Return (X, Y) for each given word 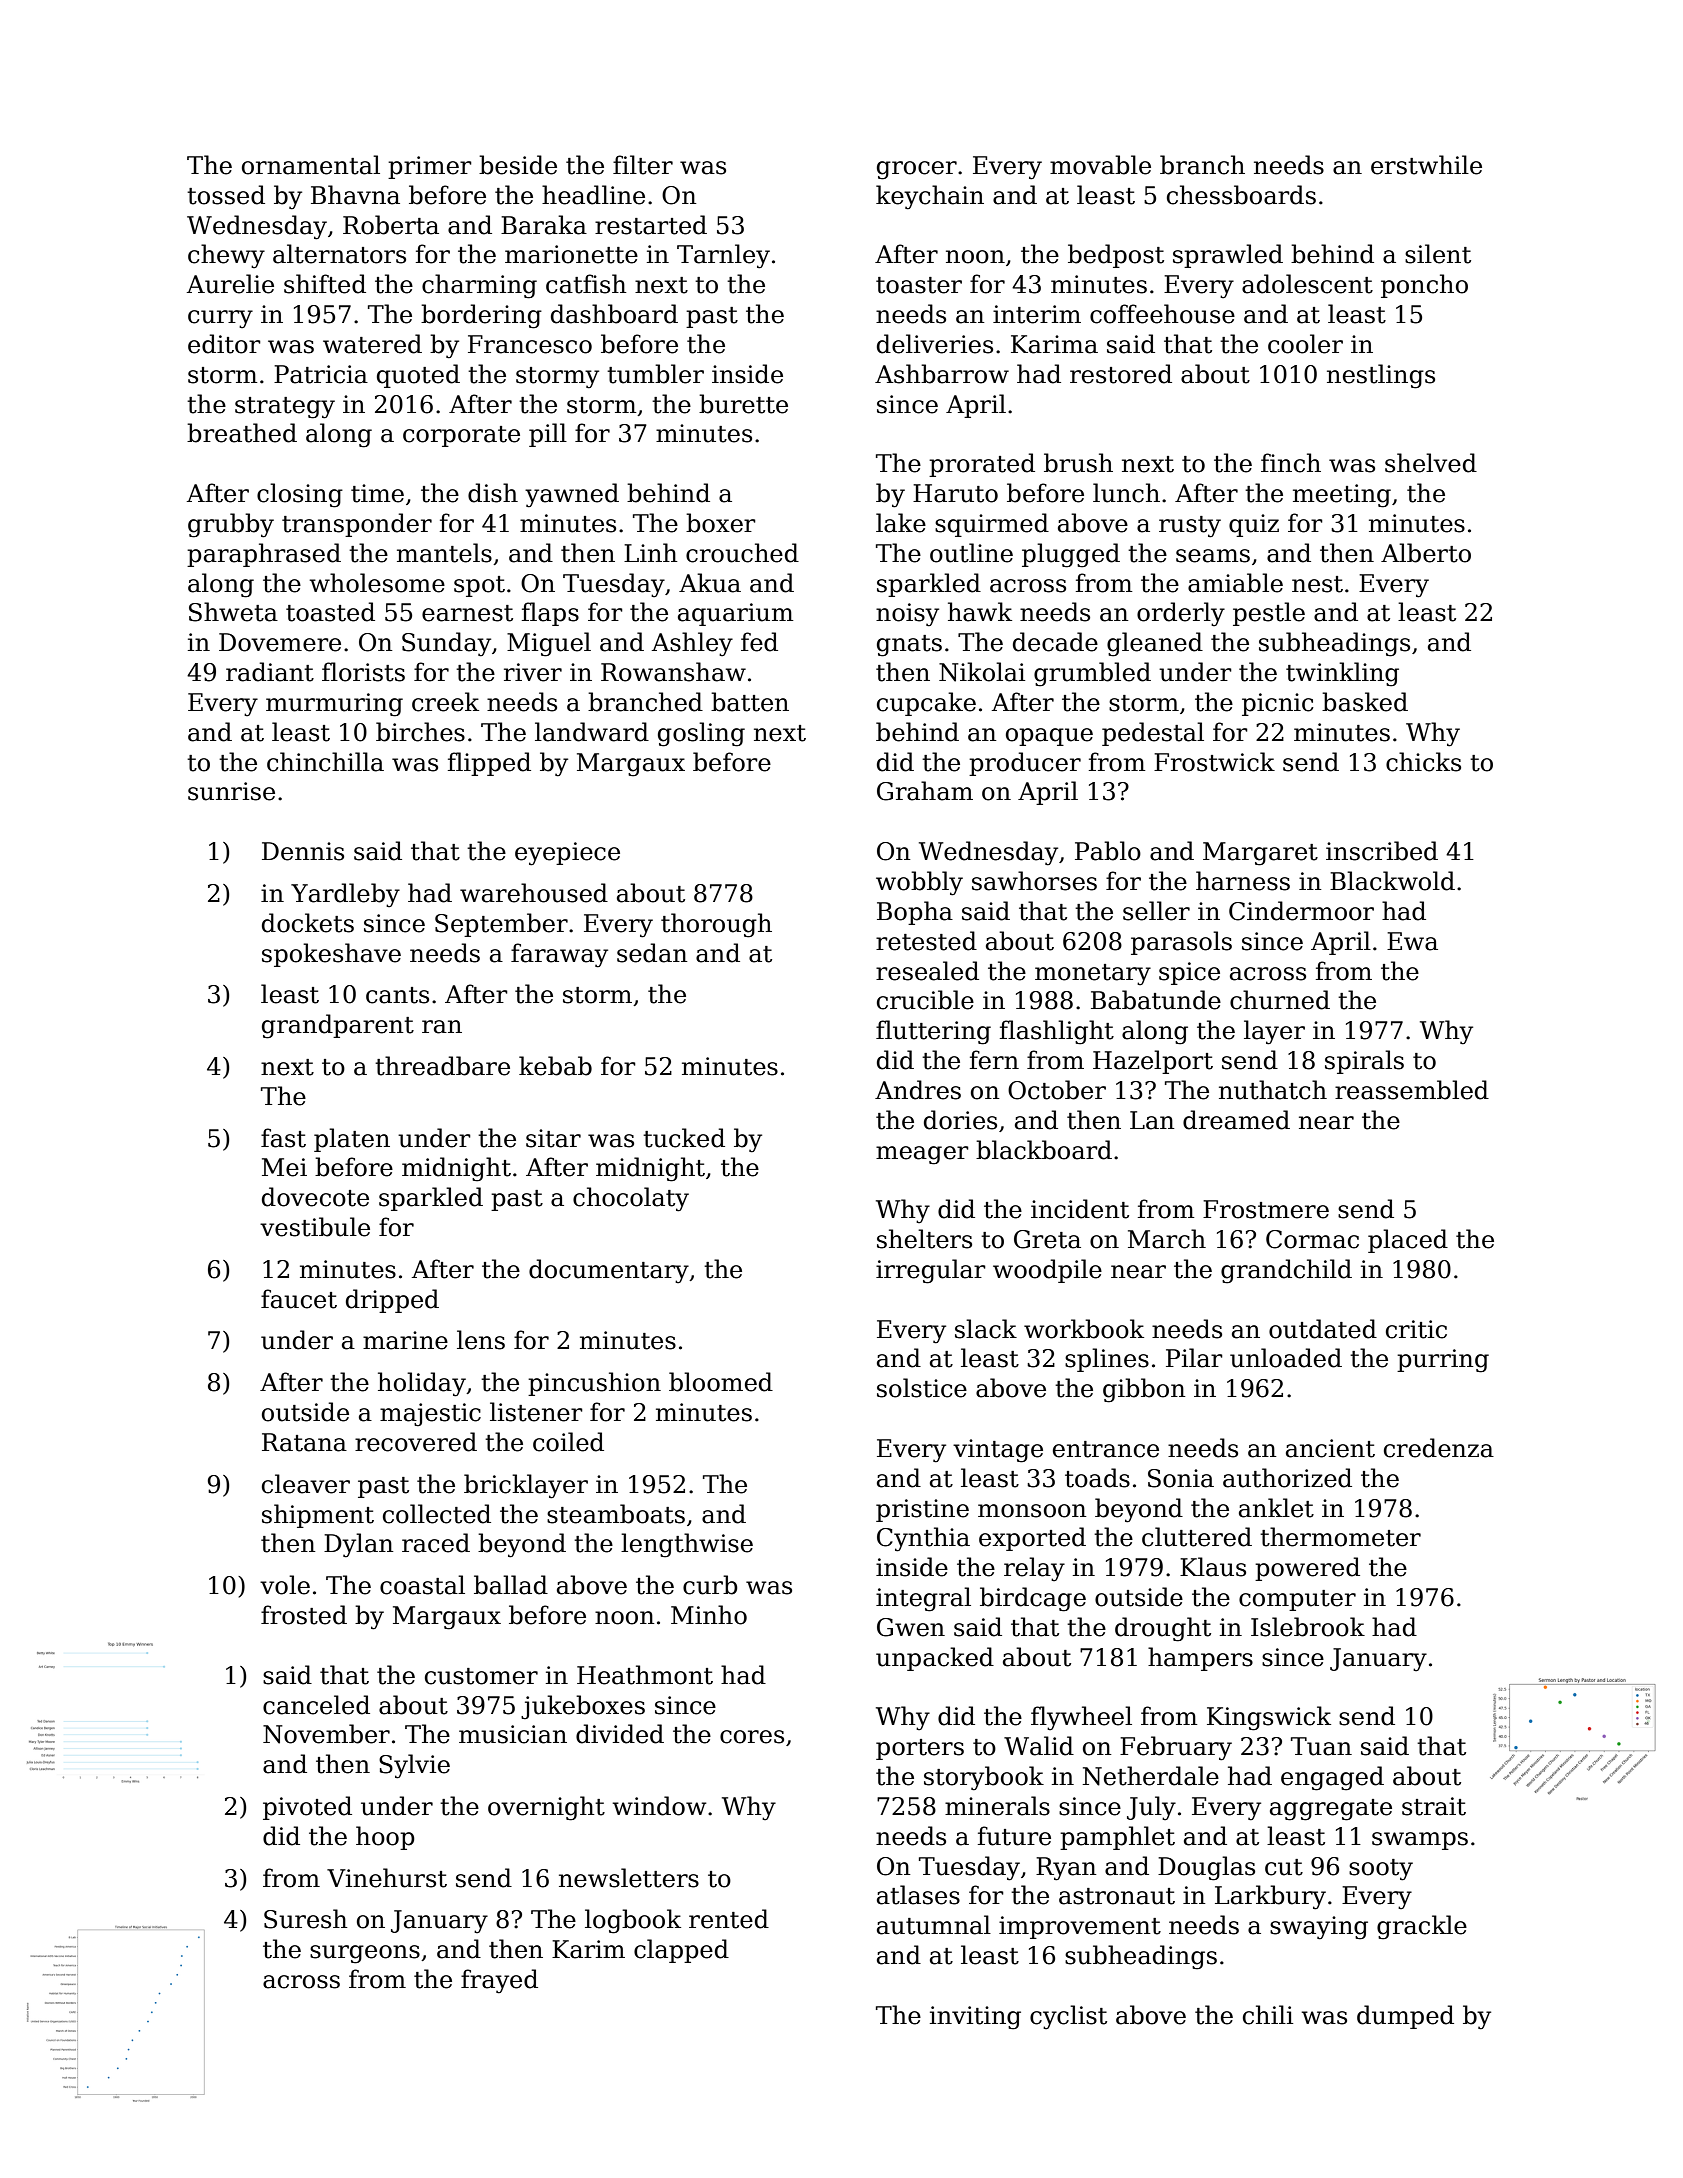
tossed (226, 195)
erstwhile (1426, 165)
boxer (721, 523)
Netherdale (1150, 1776)
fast (283, 1138)
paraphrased (264, 555)
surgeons (365, 1954)
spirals (1364, 1062)
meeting (1342, 496)
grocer (917, 170)
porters (920, 1749)
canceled (316, 1705)
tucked (684, 1138)
